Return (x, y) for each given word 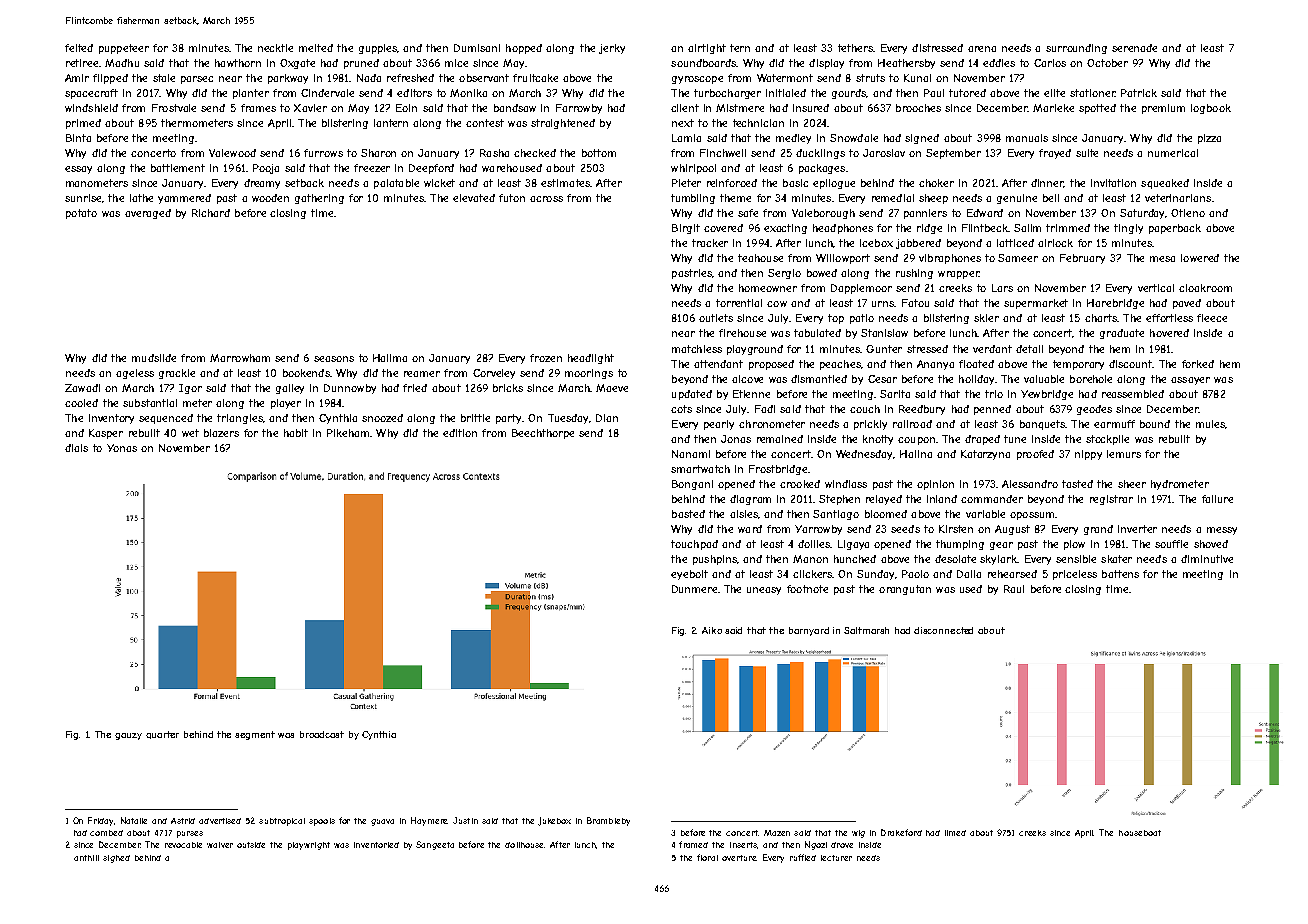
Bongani (692, 485)
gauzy (128, 736)
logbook (1211, 109)
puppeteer (124, 49)
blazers (221, 433)
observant (484, 78)
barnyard (809, 631)
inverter (1137, 529)
